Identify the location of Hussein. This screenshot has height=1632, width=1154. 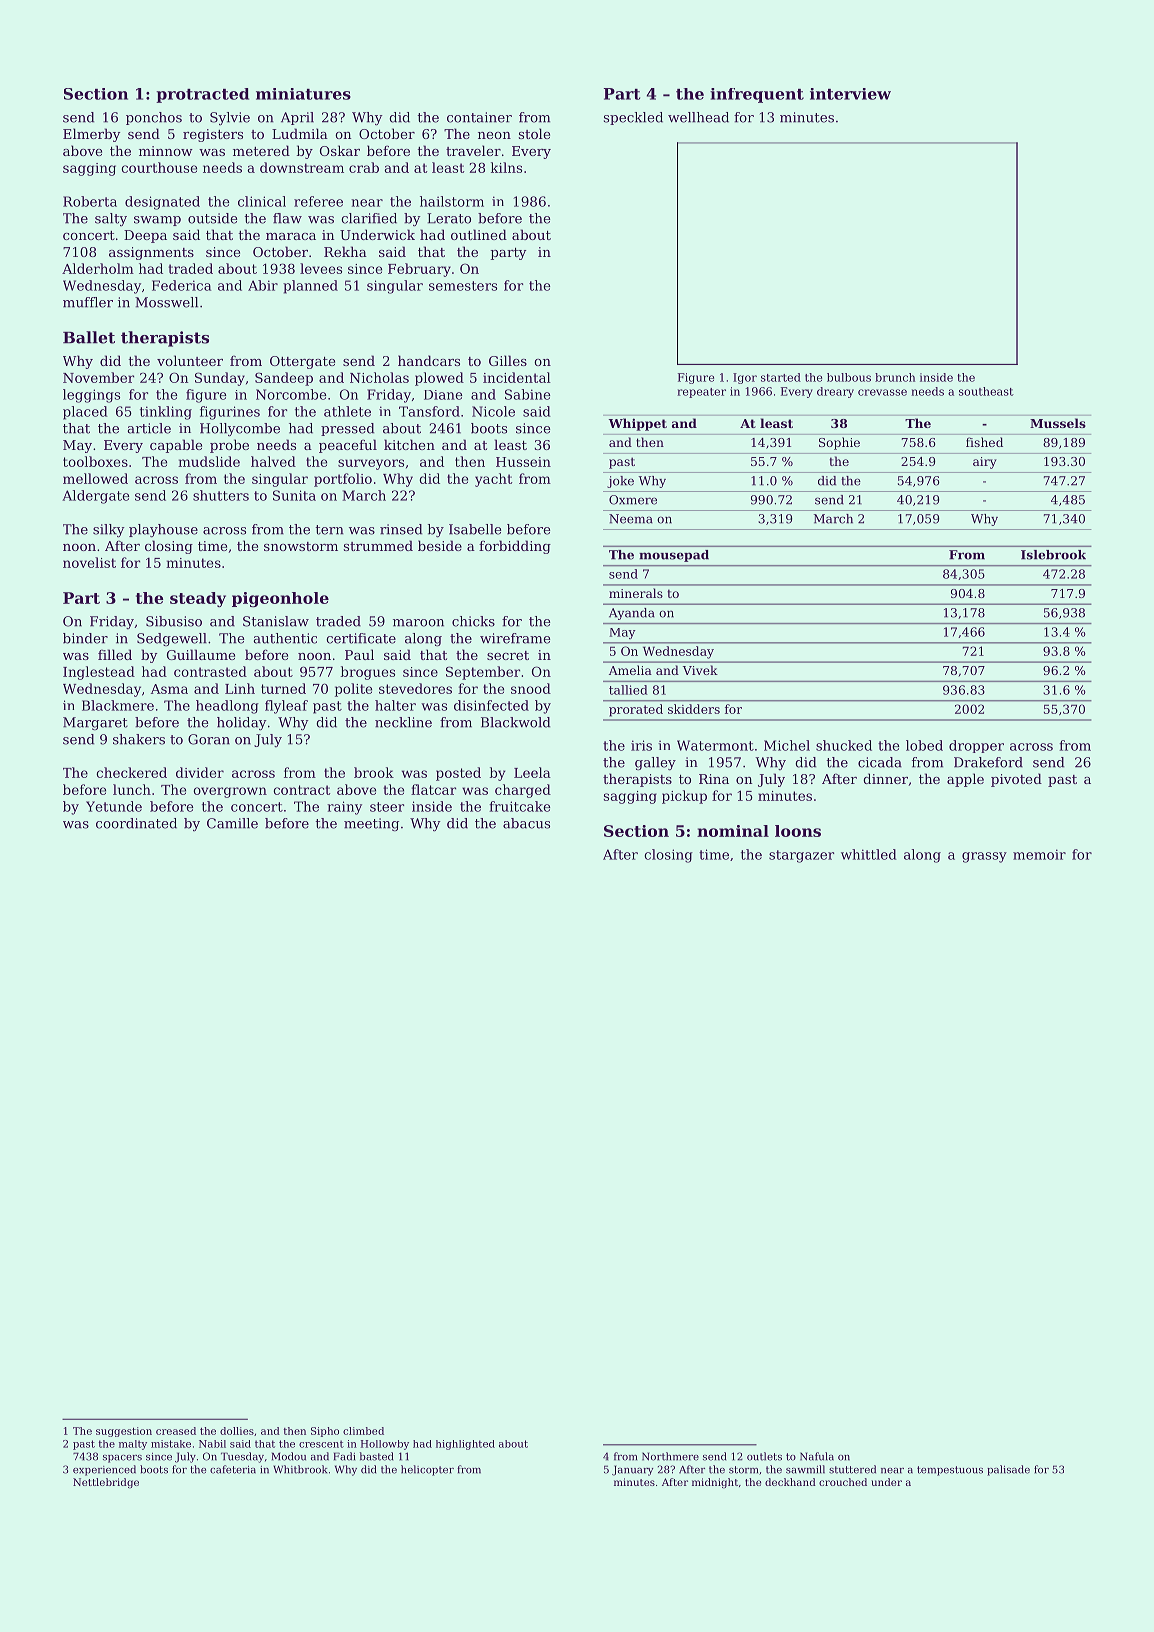
(523, 462).
